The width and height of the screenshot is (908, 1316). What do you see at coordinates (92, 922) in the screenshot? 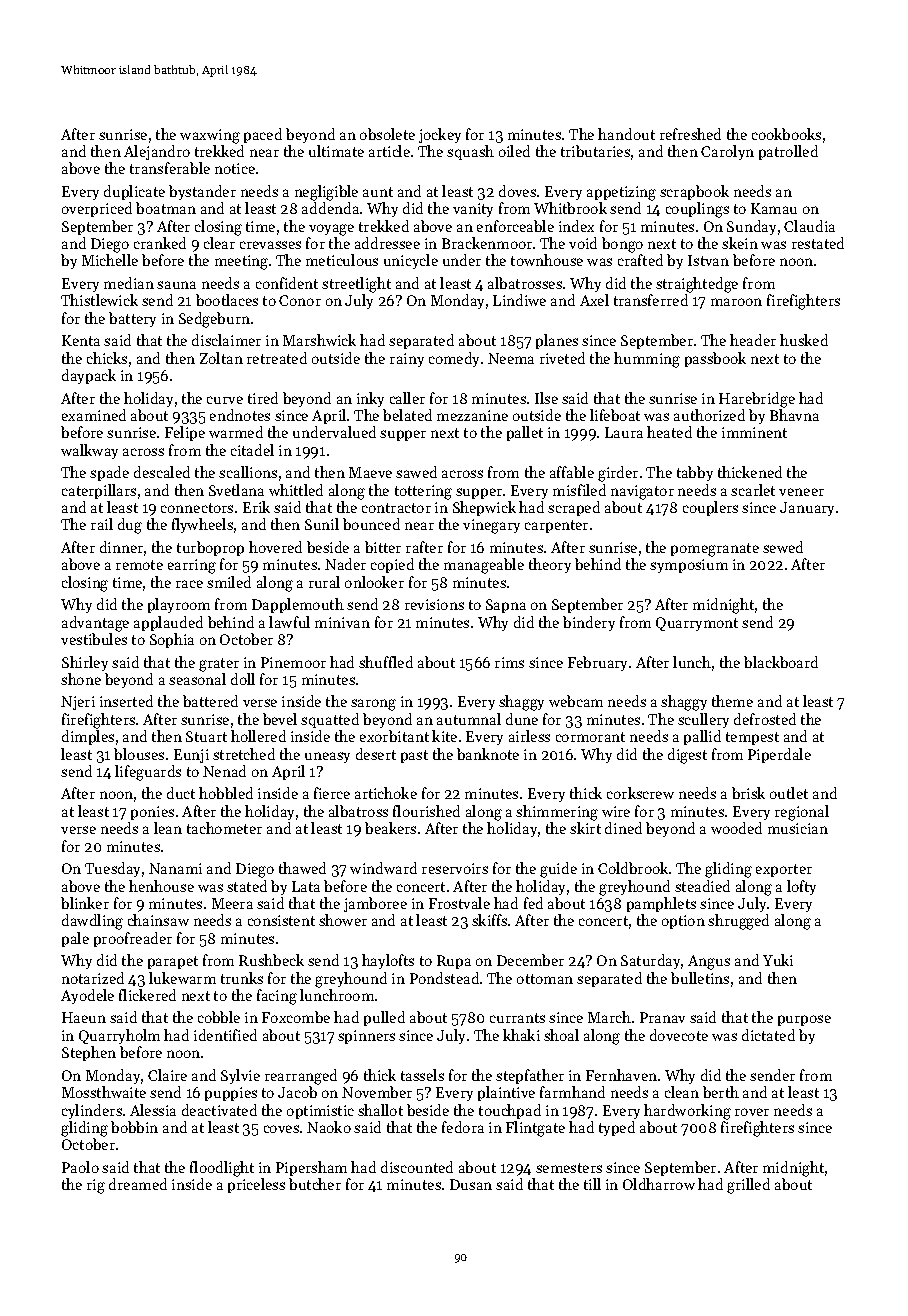
I see `dawdling` at bounding box center [92, 922].
